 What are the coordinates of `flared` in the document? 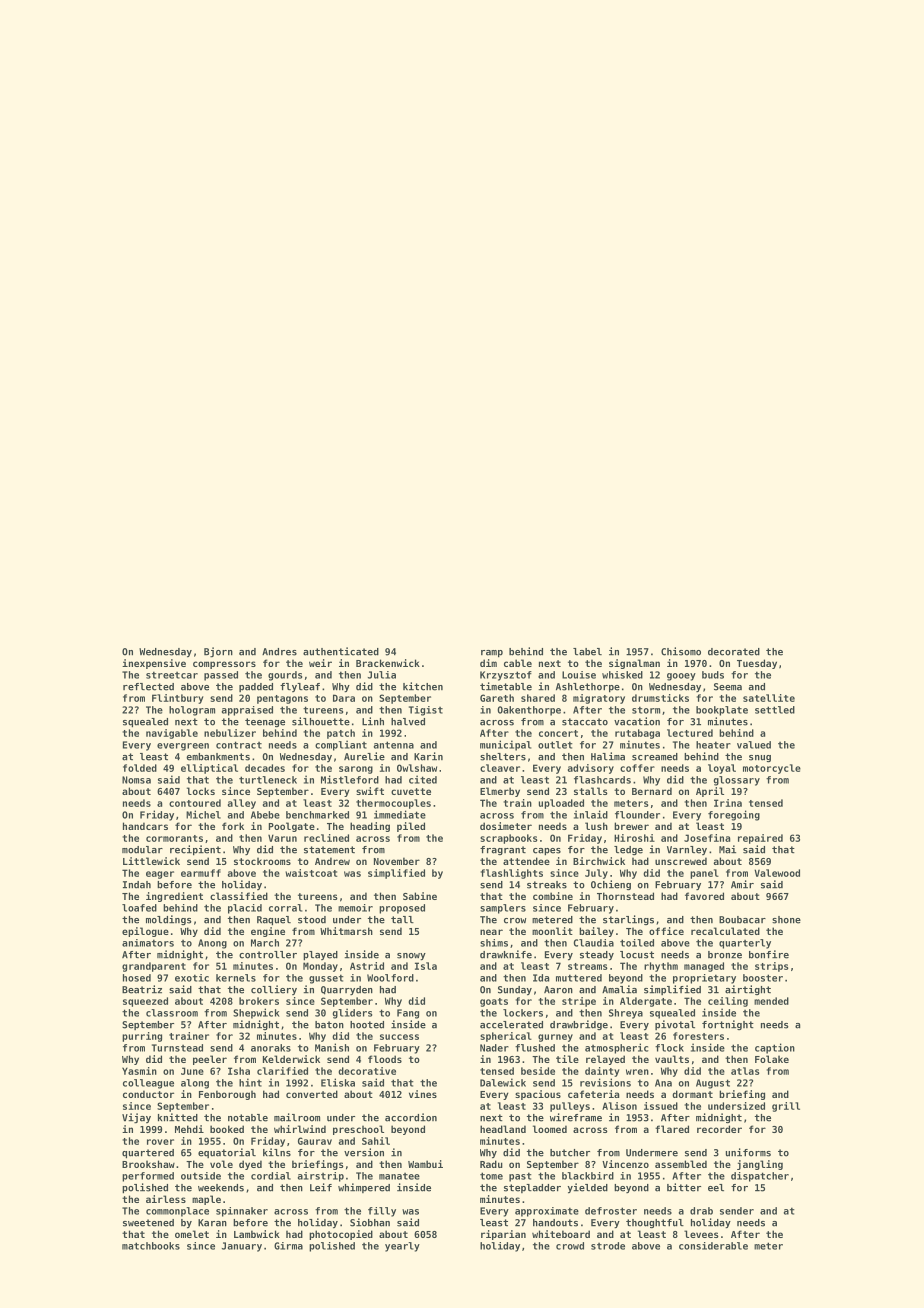 It's located at (672, 1129).
